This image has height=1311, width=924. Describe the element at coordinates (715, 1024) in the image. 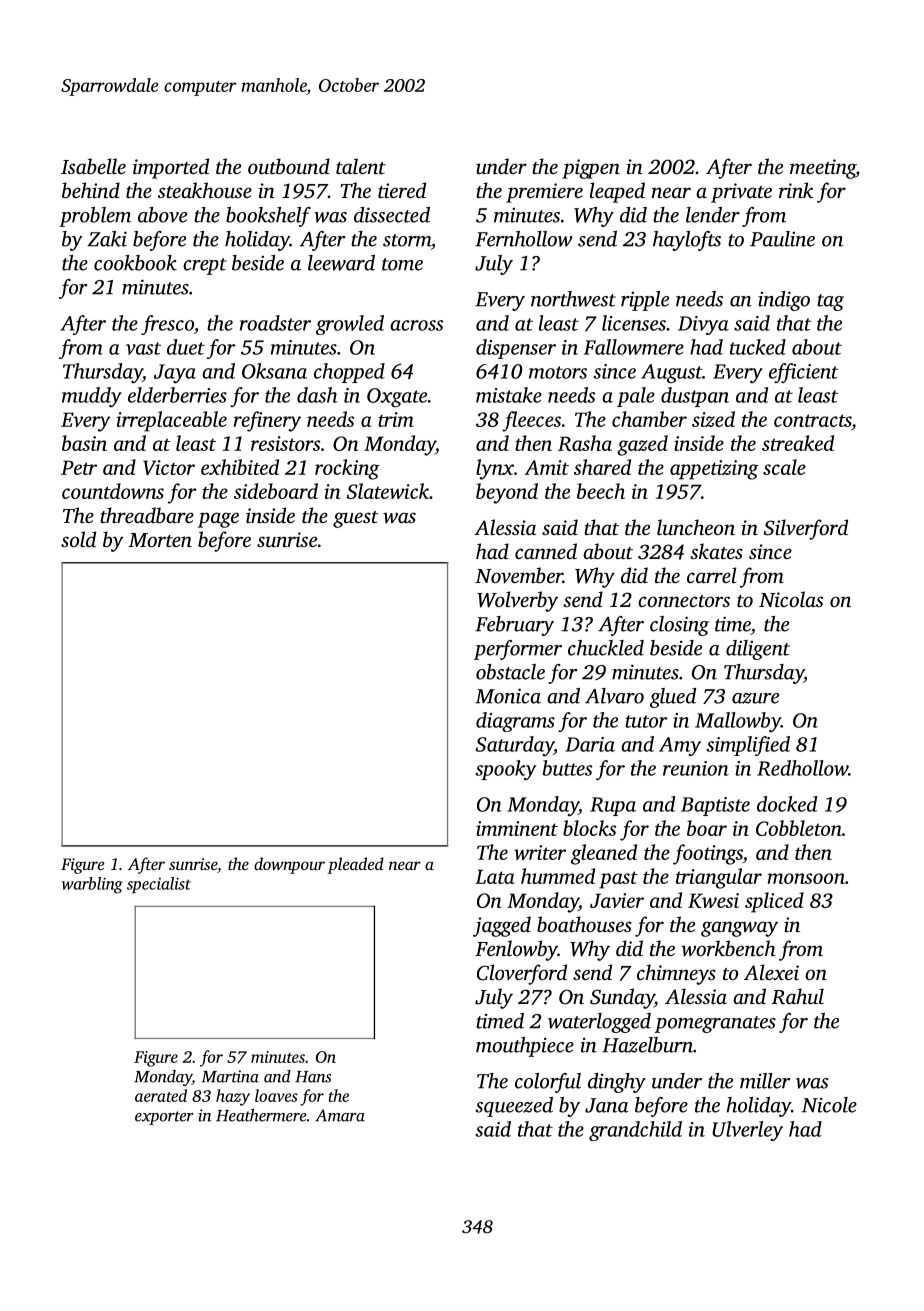

I see `pomegranates` at that location.
